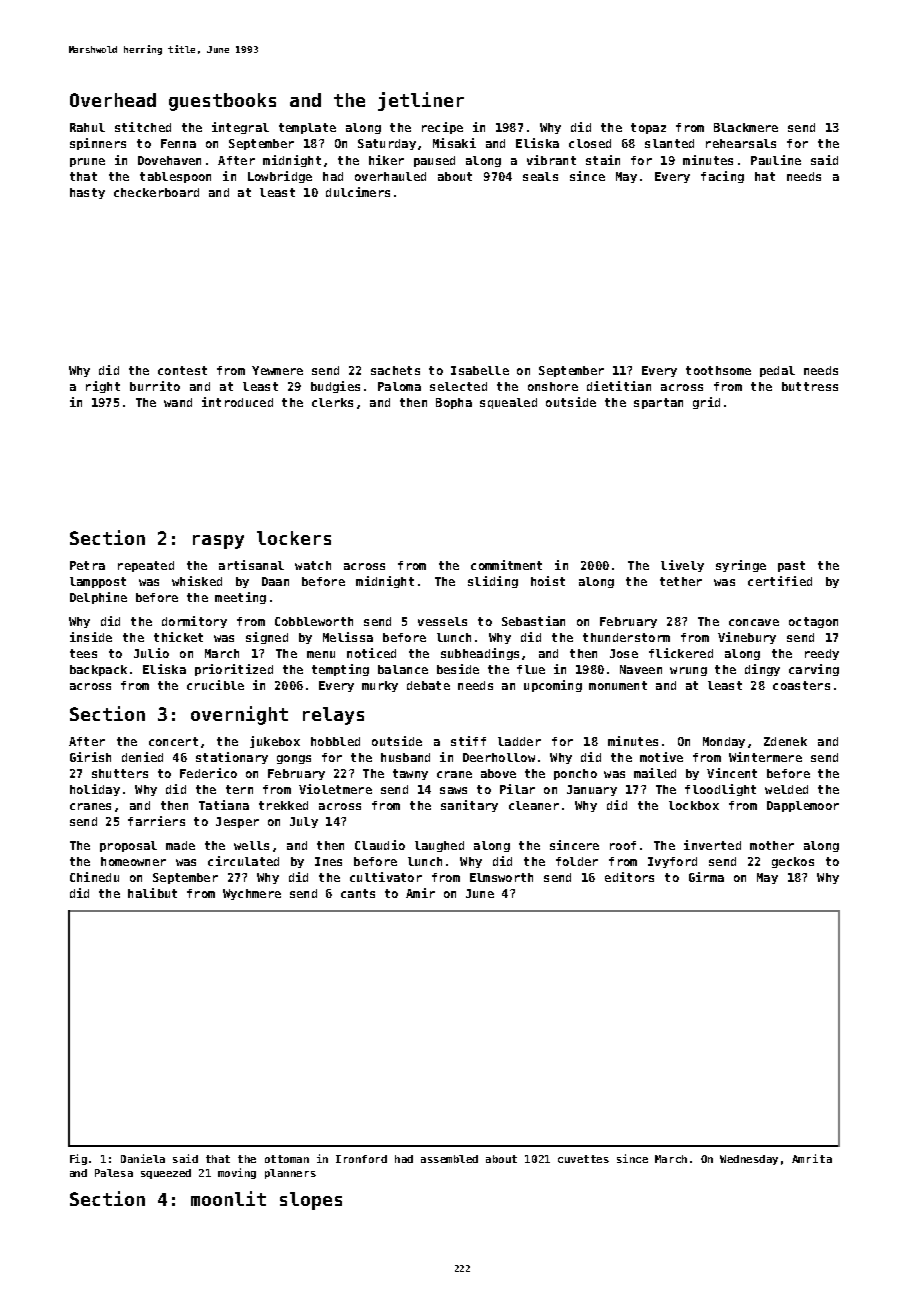  I want to click on Dovehaven, so click(169, 160).
